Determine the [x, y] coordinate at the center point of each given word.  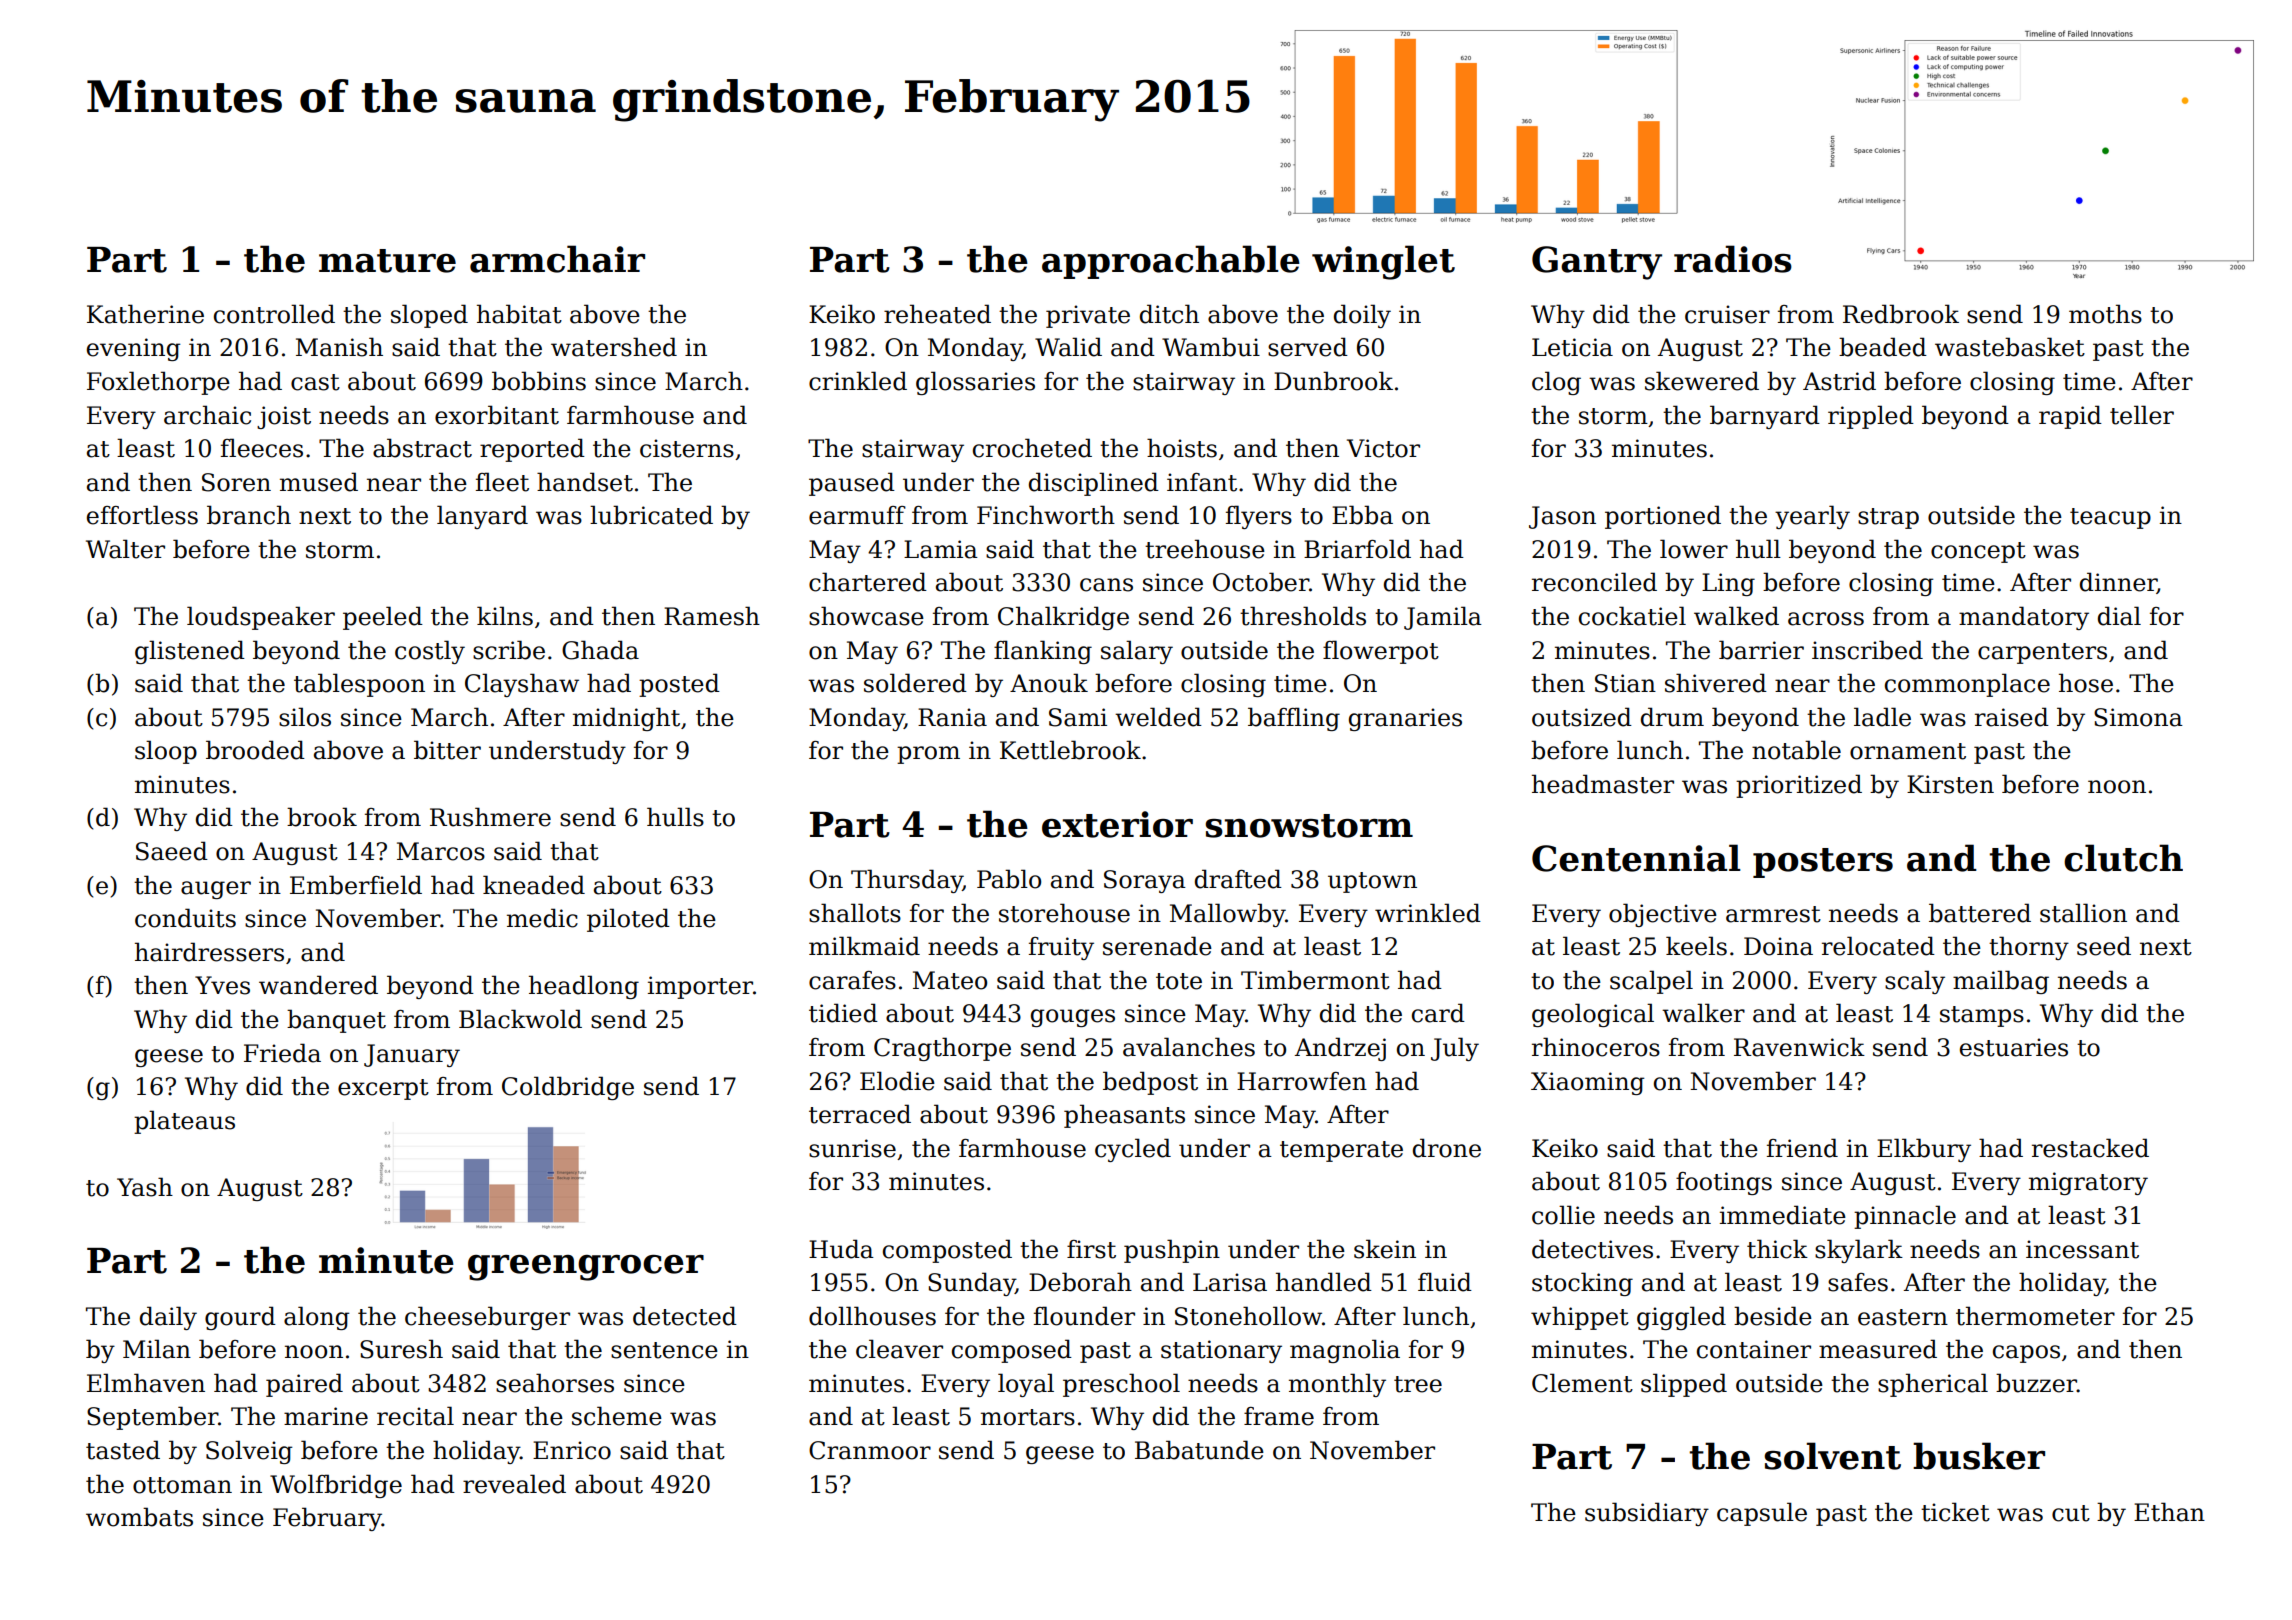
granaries [1405, 719]
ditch [1169, 314]
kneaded [534, 885]
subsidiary [1647, 1514]
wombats [139, 1517]
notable [1796, 750]
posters [1823, 863]
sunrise [852, 1148]
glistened [190, 652]
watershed [614, 347]
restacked [2090, 1148]
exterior [1117, 824]
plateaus [184, 1122]
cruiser [1727, 314]
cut [2071, 1513]
